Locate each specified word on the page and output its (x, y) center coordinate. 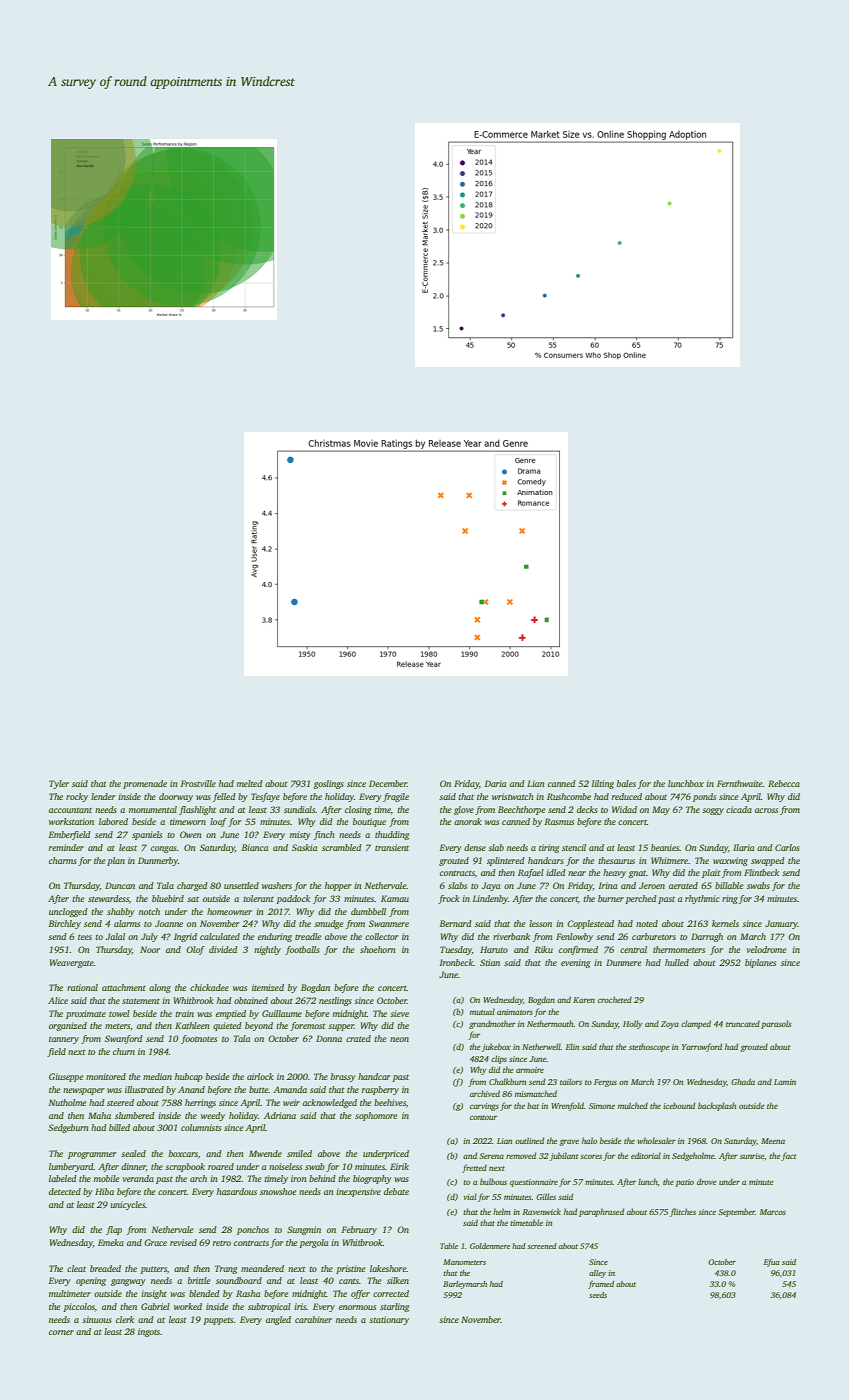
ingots (149, 1332)
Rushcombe (569, 796)
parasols (776, 1024)
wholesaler (656, 1140)
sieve (399, 1013)
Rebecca (784, 783)
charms (63, 860)
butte (259, 1089)
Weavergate (71, 963)
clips (499, 1059)
